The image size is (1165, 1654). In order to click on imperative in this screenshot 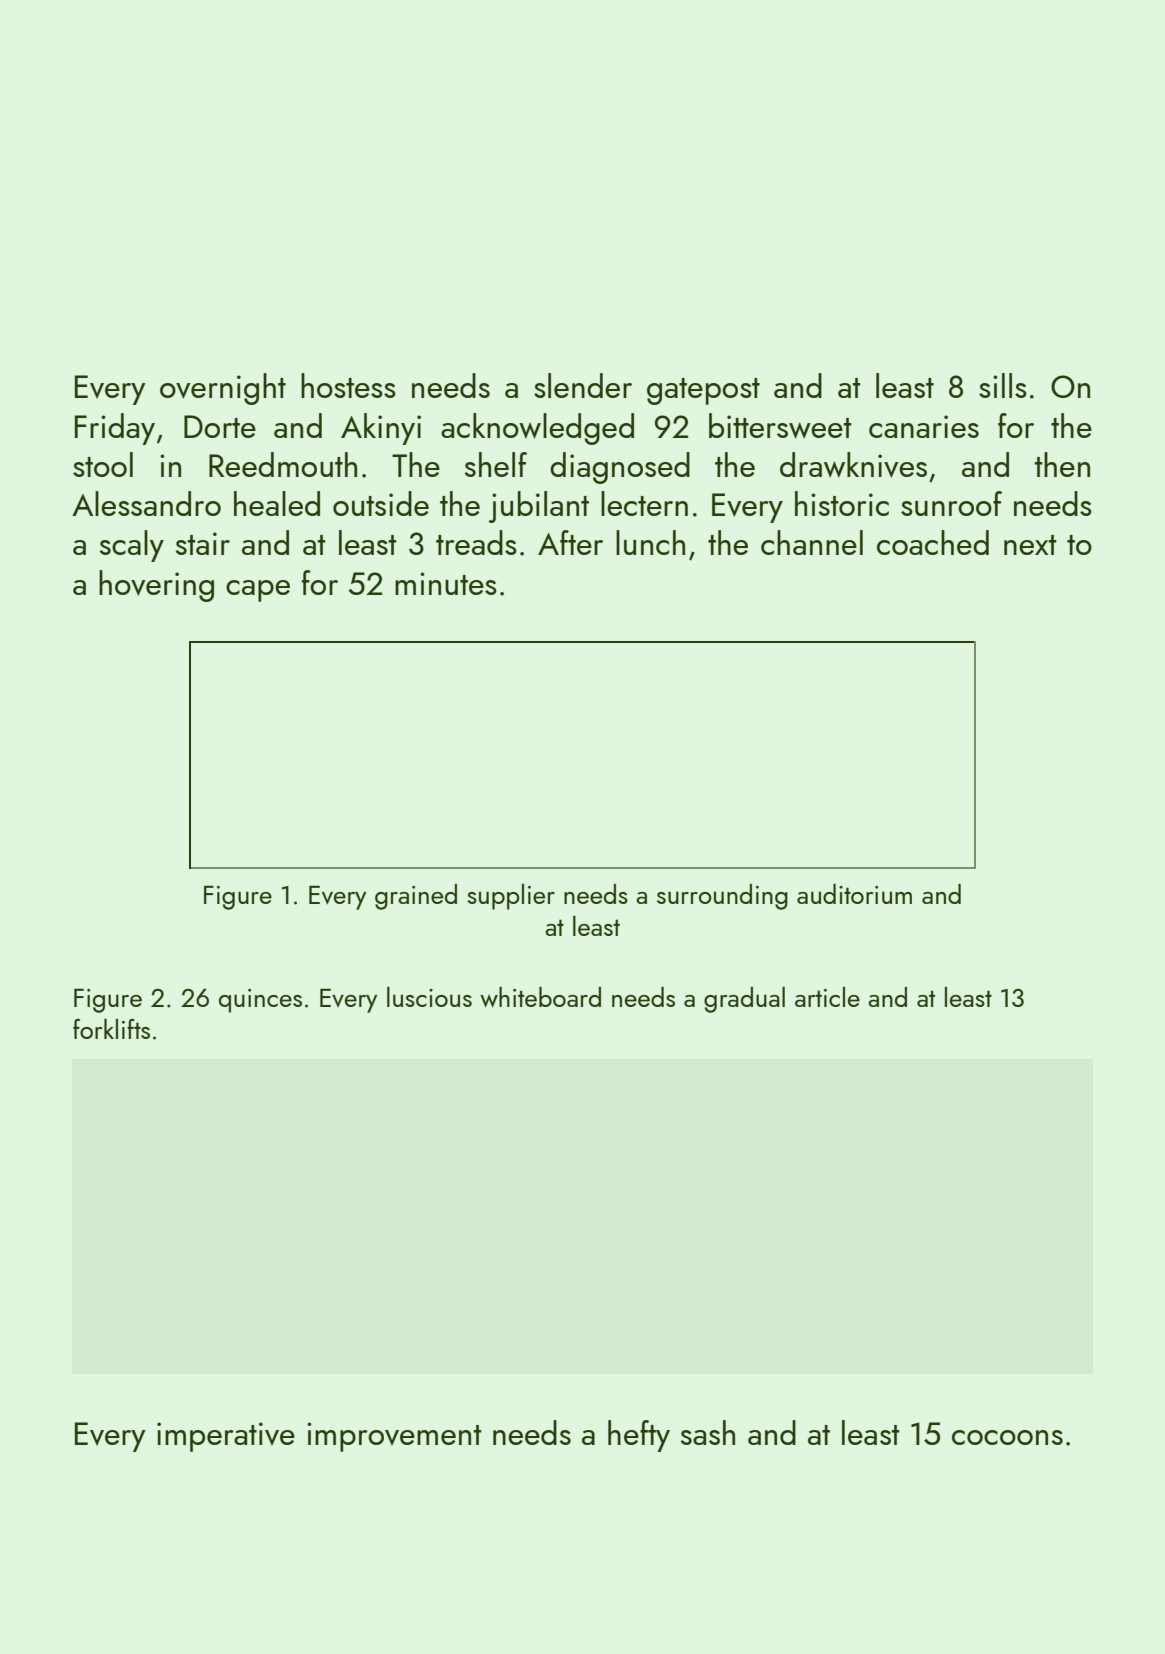, I will do `click(226, 1437)`.
